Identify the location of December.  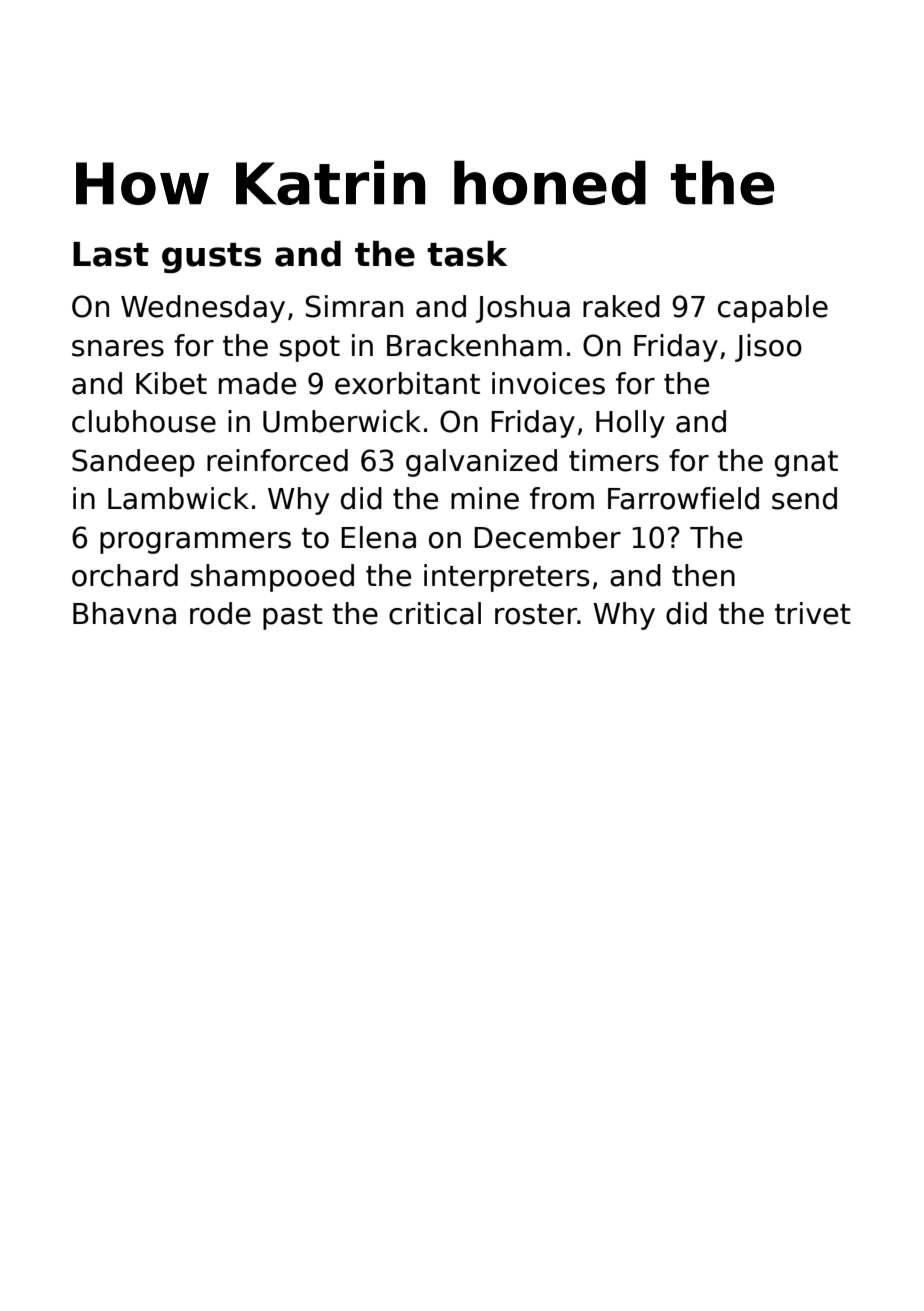
(547, 537).
